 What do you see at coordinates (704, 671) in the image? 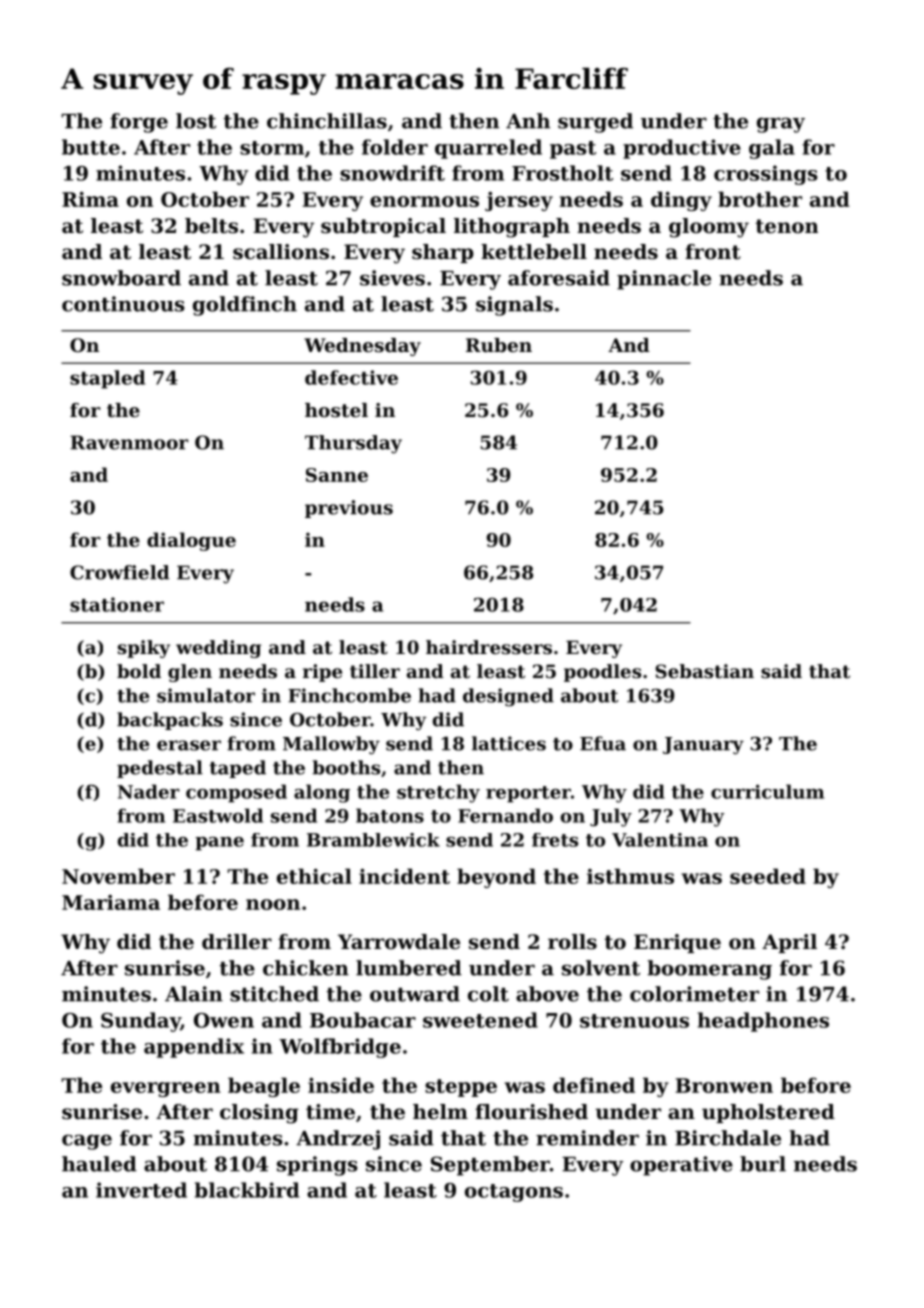
I see `Sebastian` at bounding box center [704, 671].
